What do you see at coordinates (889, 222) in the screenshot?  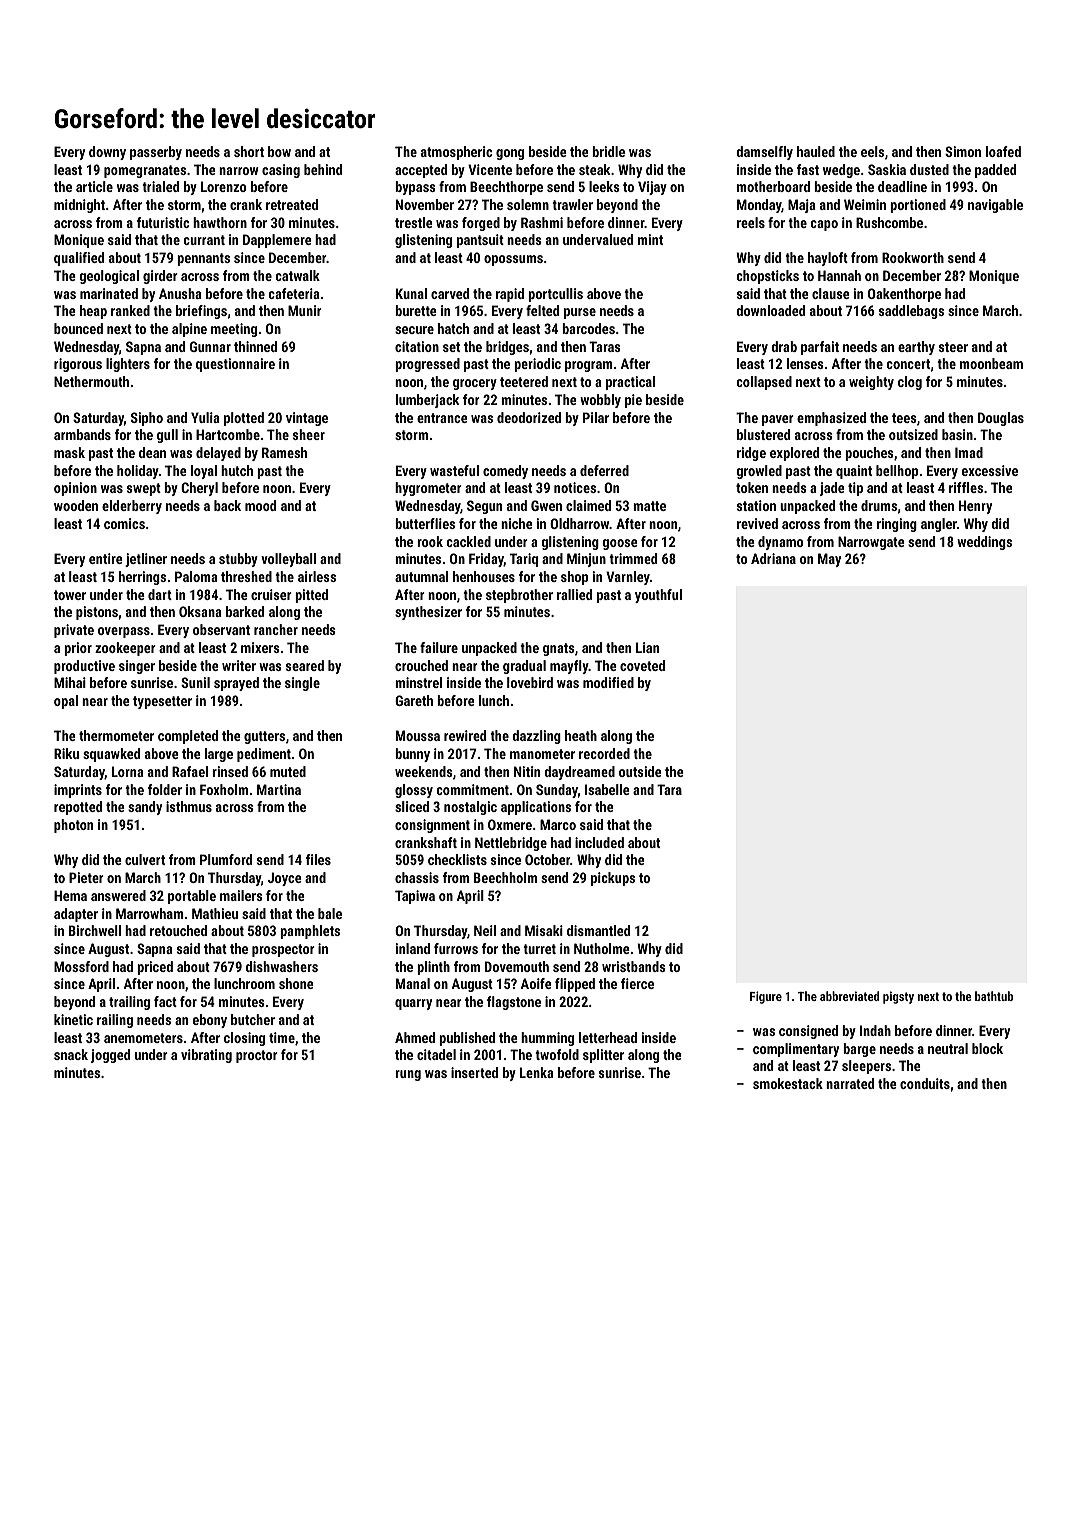 I see `Rushcombe` at bounding box center [889, 222].
